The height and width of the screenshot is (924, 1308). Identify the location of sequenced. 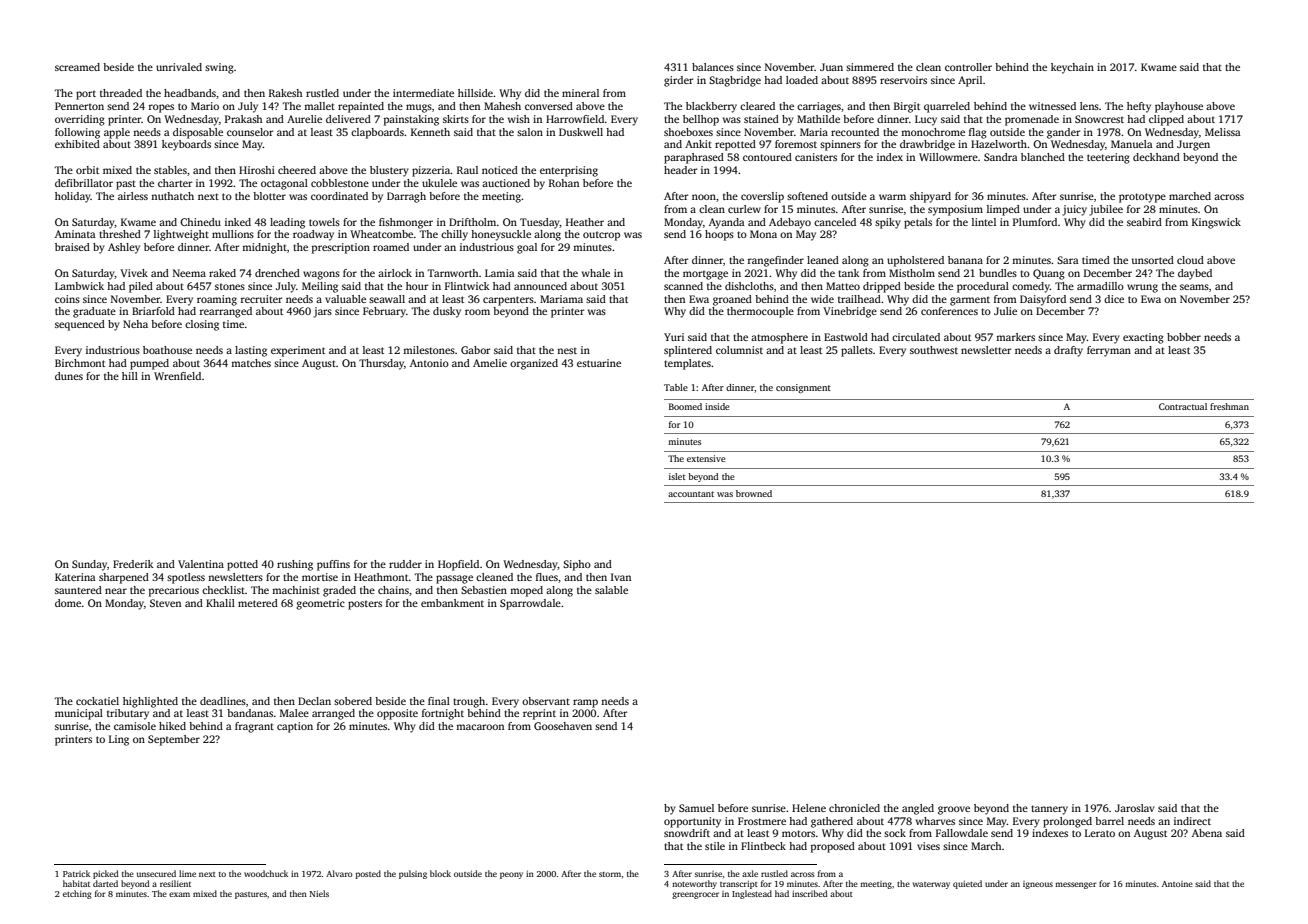
(80, 325).
